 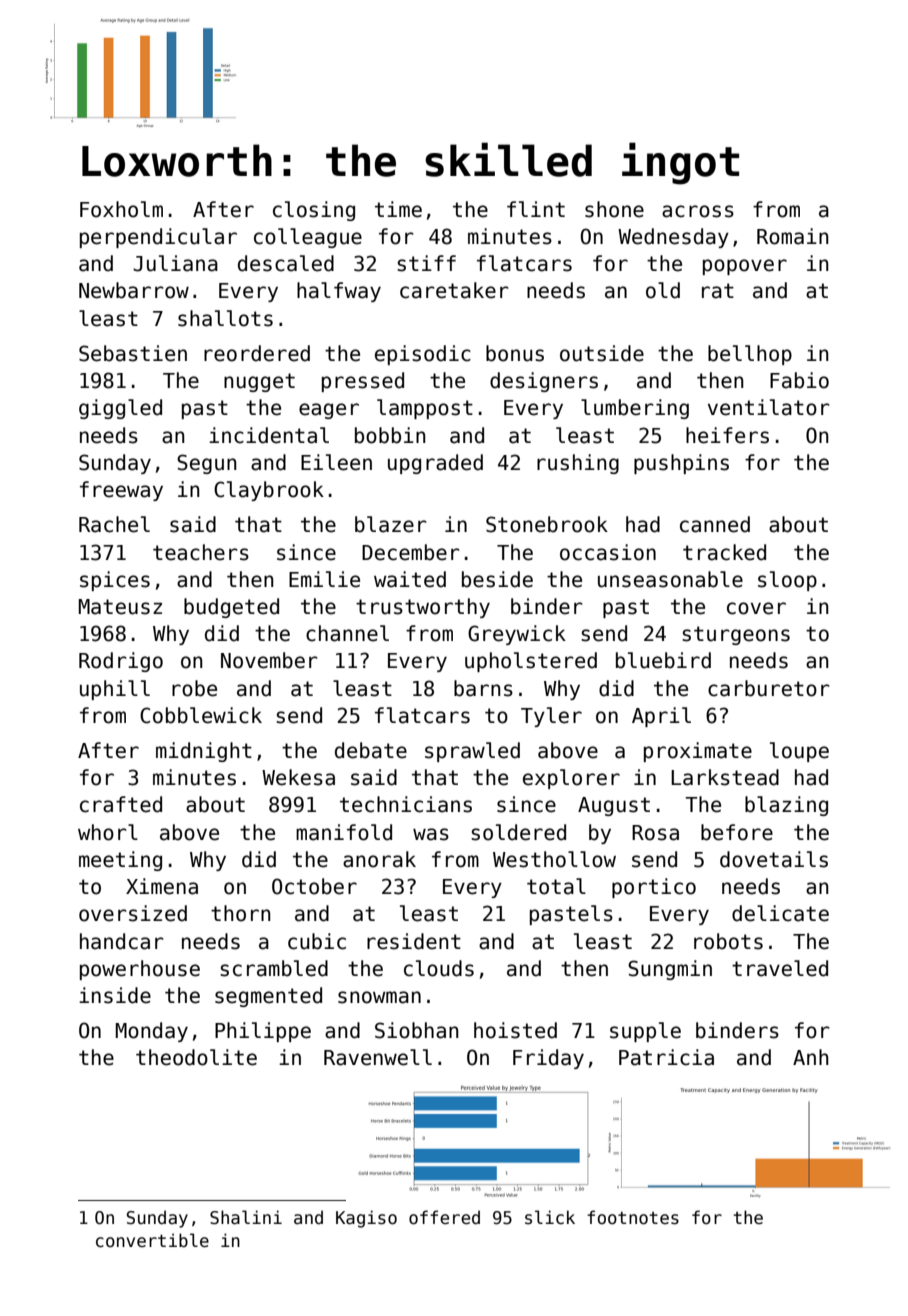 What do you see at coordinates (425, 409) in the image?
I see `lamppost` at bounding box center [425, 409].
